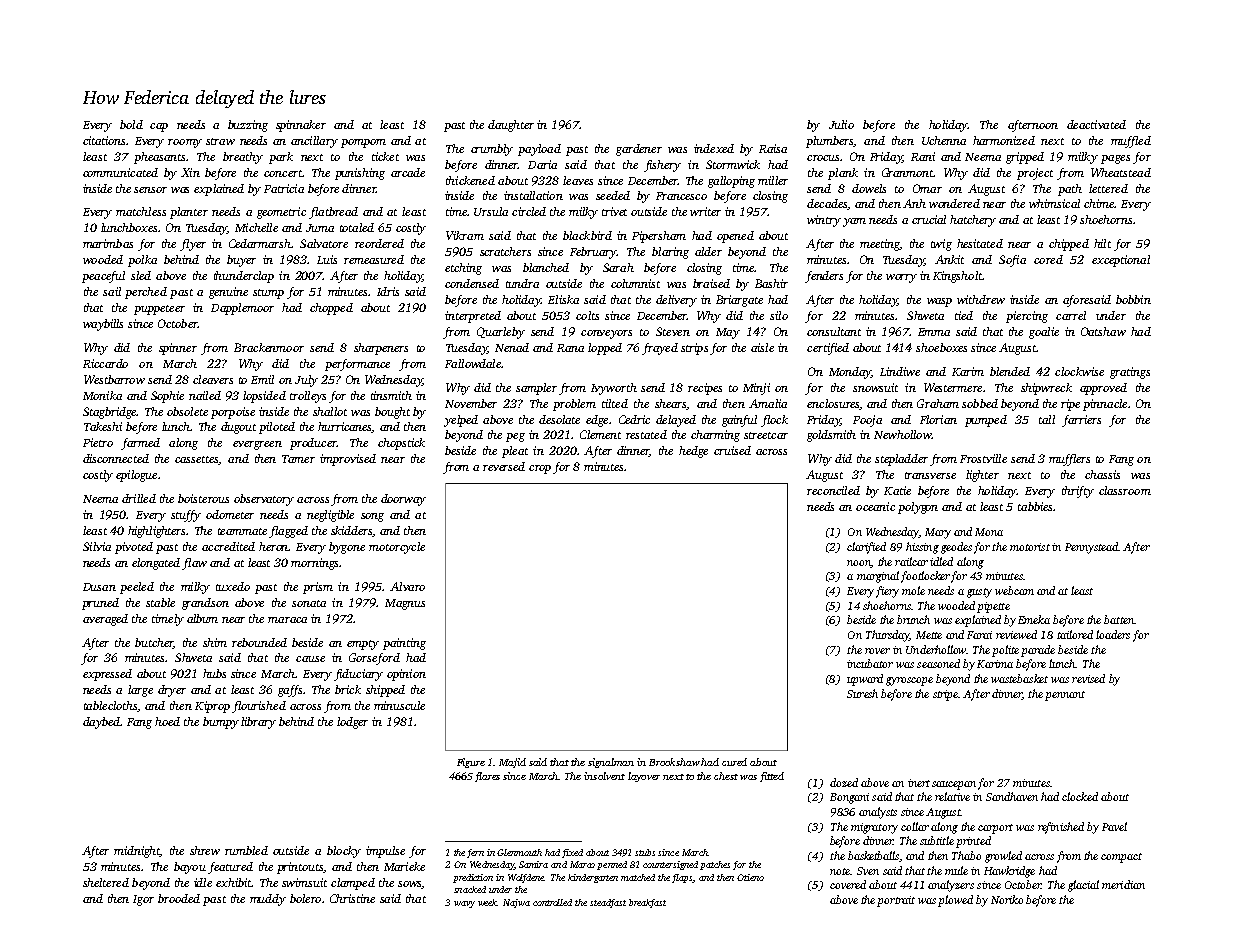 This image has height=952, width=1233. Describe the element at coordinates (1007, 899) in the image. I see `Noriko` at that location.
